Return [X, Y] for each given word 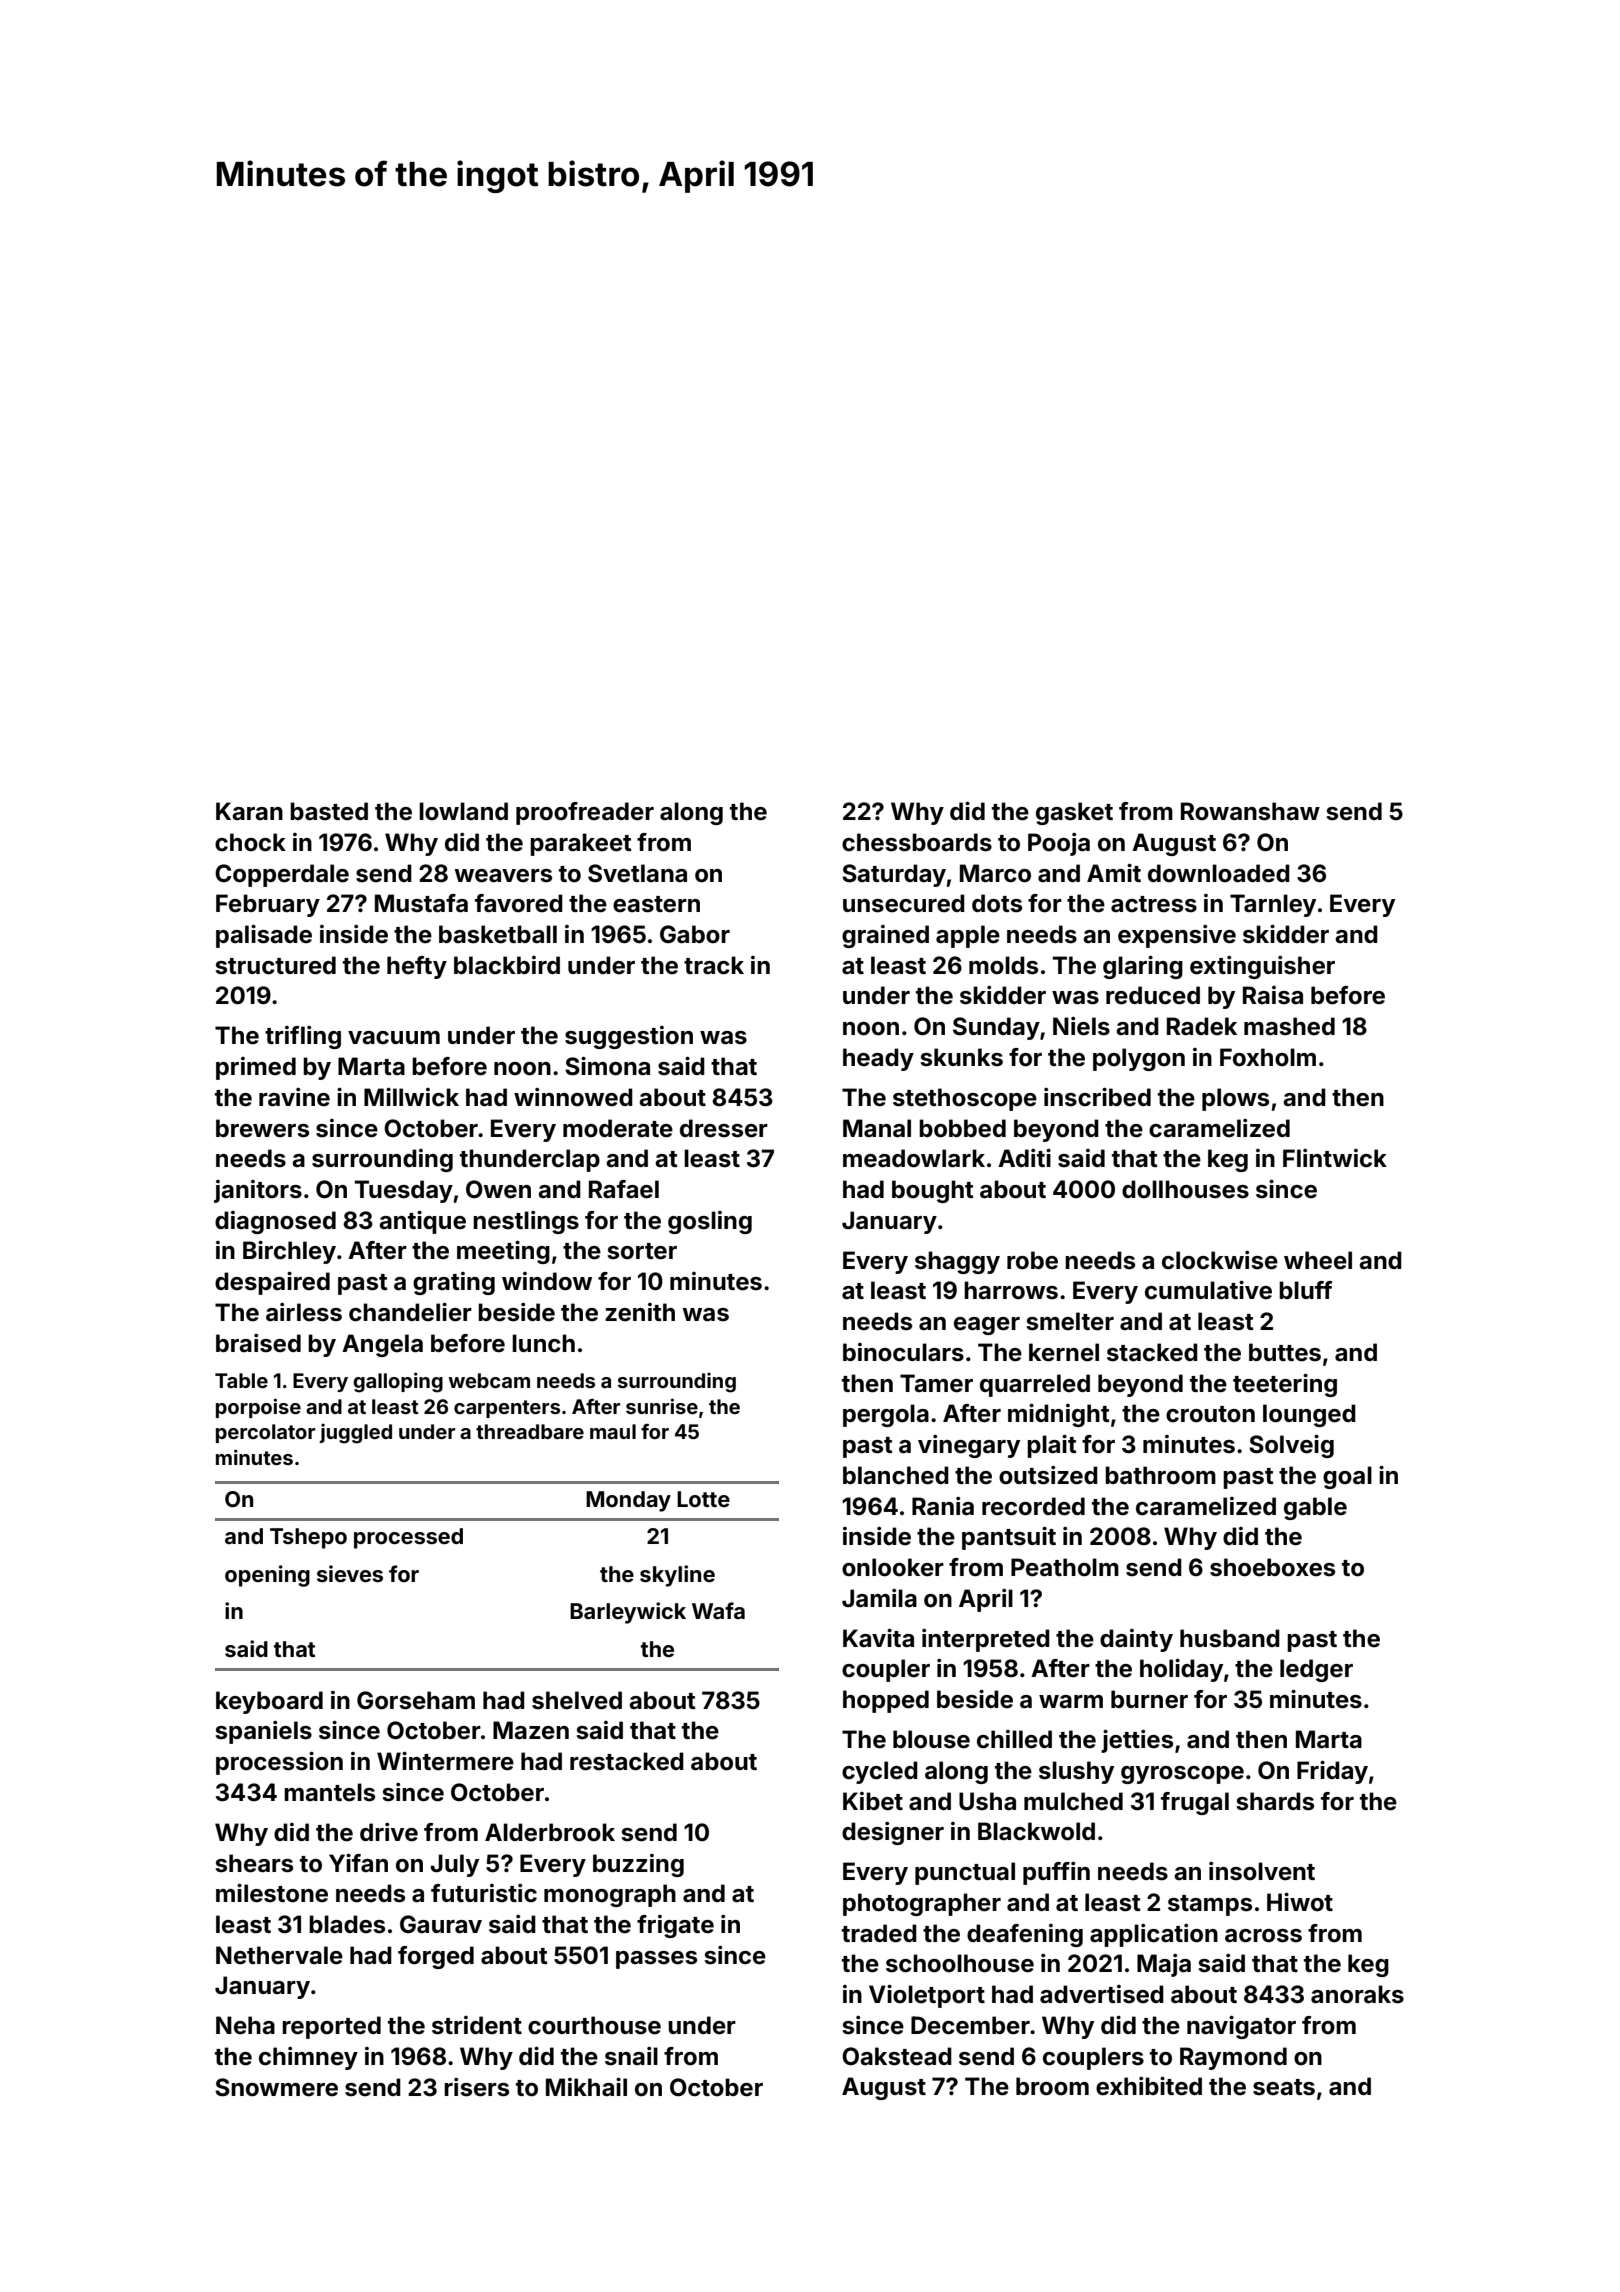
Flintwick [1335, 1158]
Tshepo [308, 1538]
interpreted [986, 1640]
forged [436, 1957]
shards [1275, 1801]
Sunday [996, 1028]
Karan [249, 811]
